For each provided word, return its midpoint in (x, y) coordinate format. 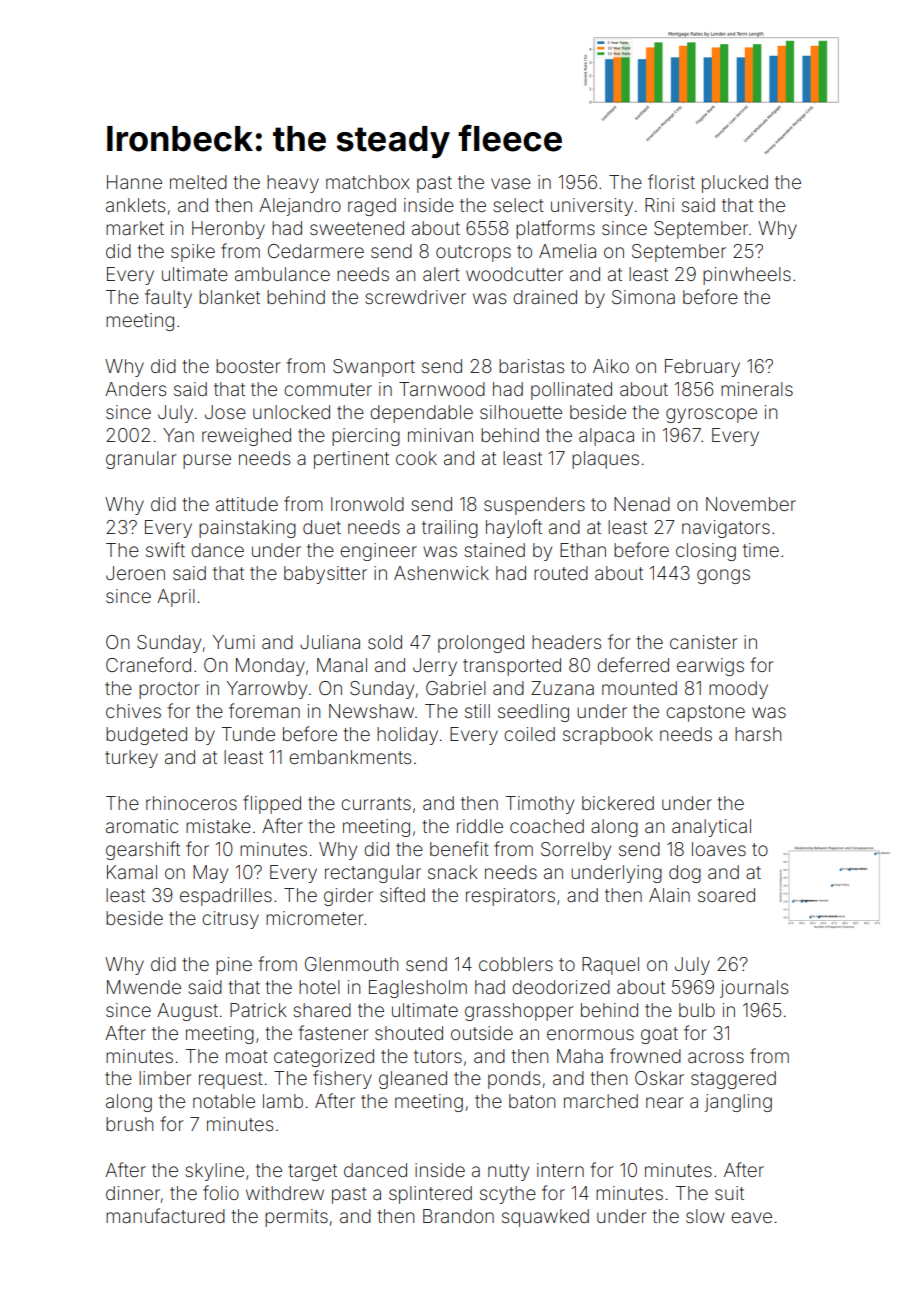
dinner (133, 1193)
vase (511, 183)
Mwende (144, 987)
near (664, 1102)
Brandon (458, 1216)
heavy (293, 184)
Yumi (234, 642)
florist (671, 181)
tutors (438, 1056)
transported (512, 667)
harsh (758, 734)
